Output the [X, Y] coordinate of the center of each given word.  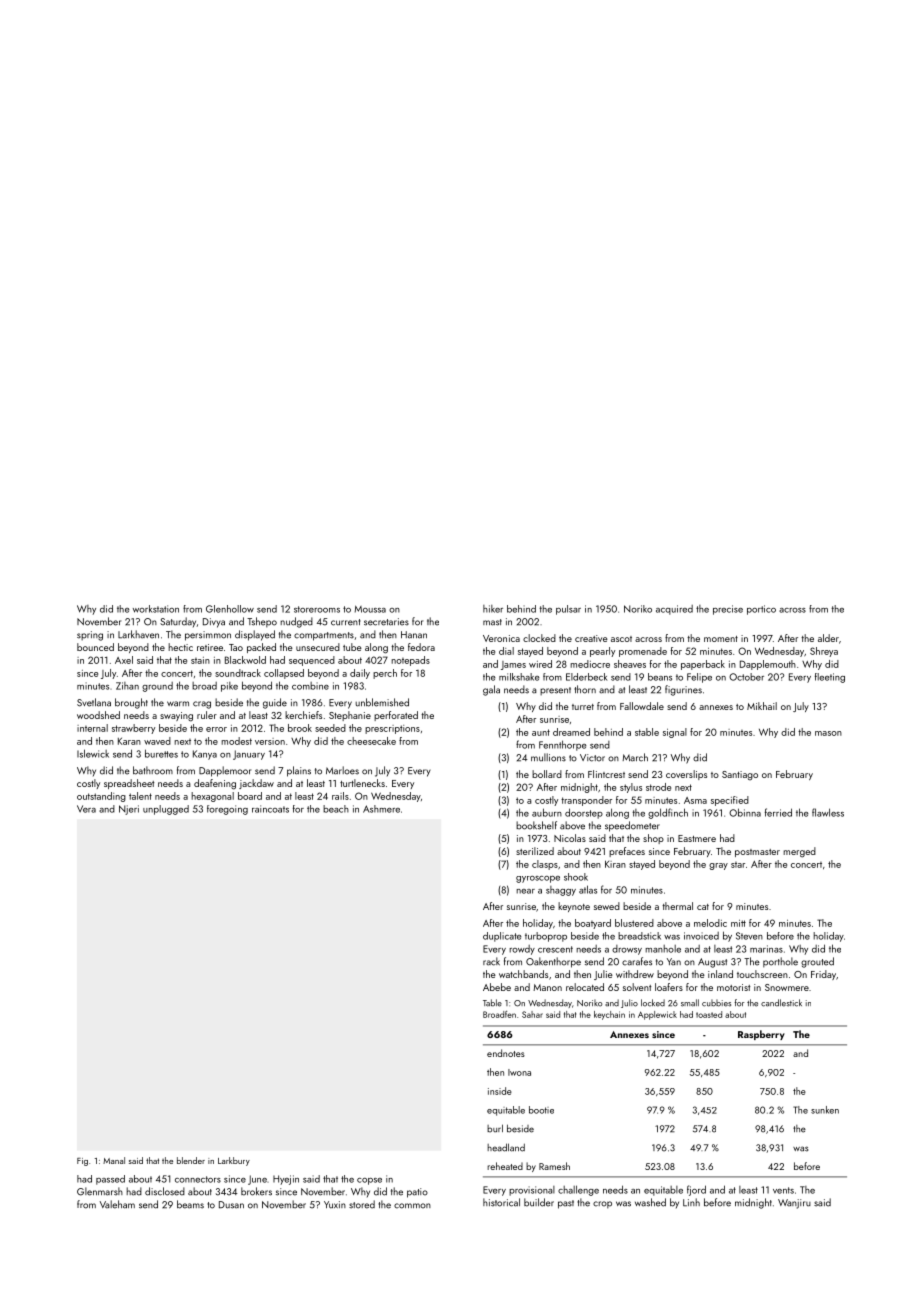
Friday [823, 975]
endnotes [506, 1053]
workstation [156, 609]
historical [501, 1202]
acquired [674, 610]
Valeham [117, 1204]
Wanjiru [794, 1204]
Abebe [497, 987]
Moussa [370, 609]
